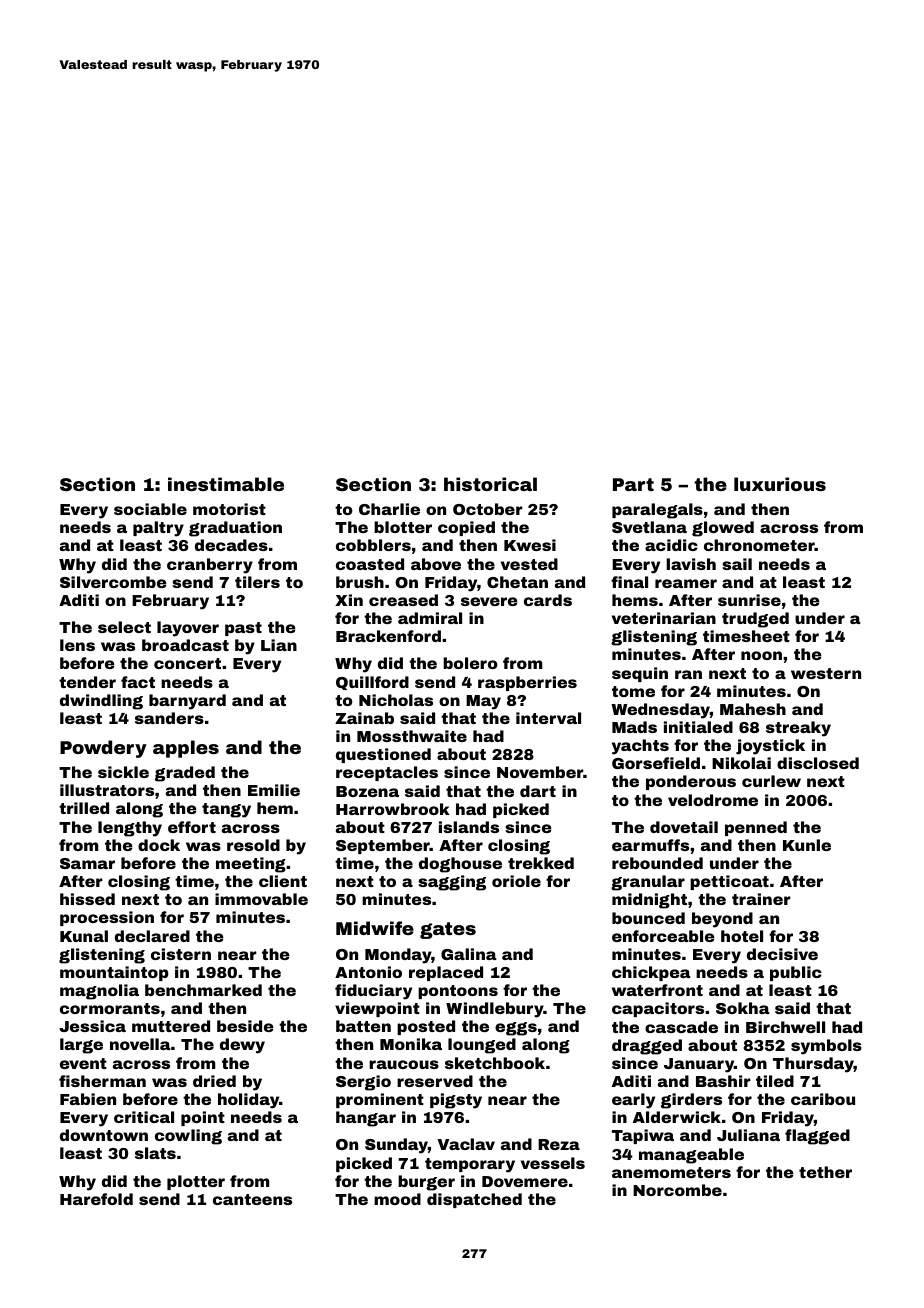 The image size is (924, 1308). I want to click on dried, so click(214, 1081).
